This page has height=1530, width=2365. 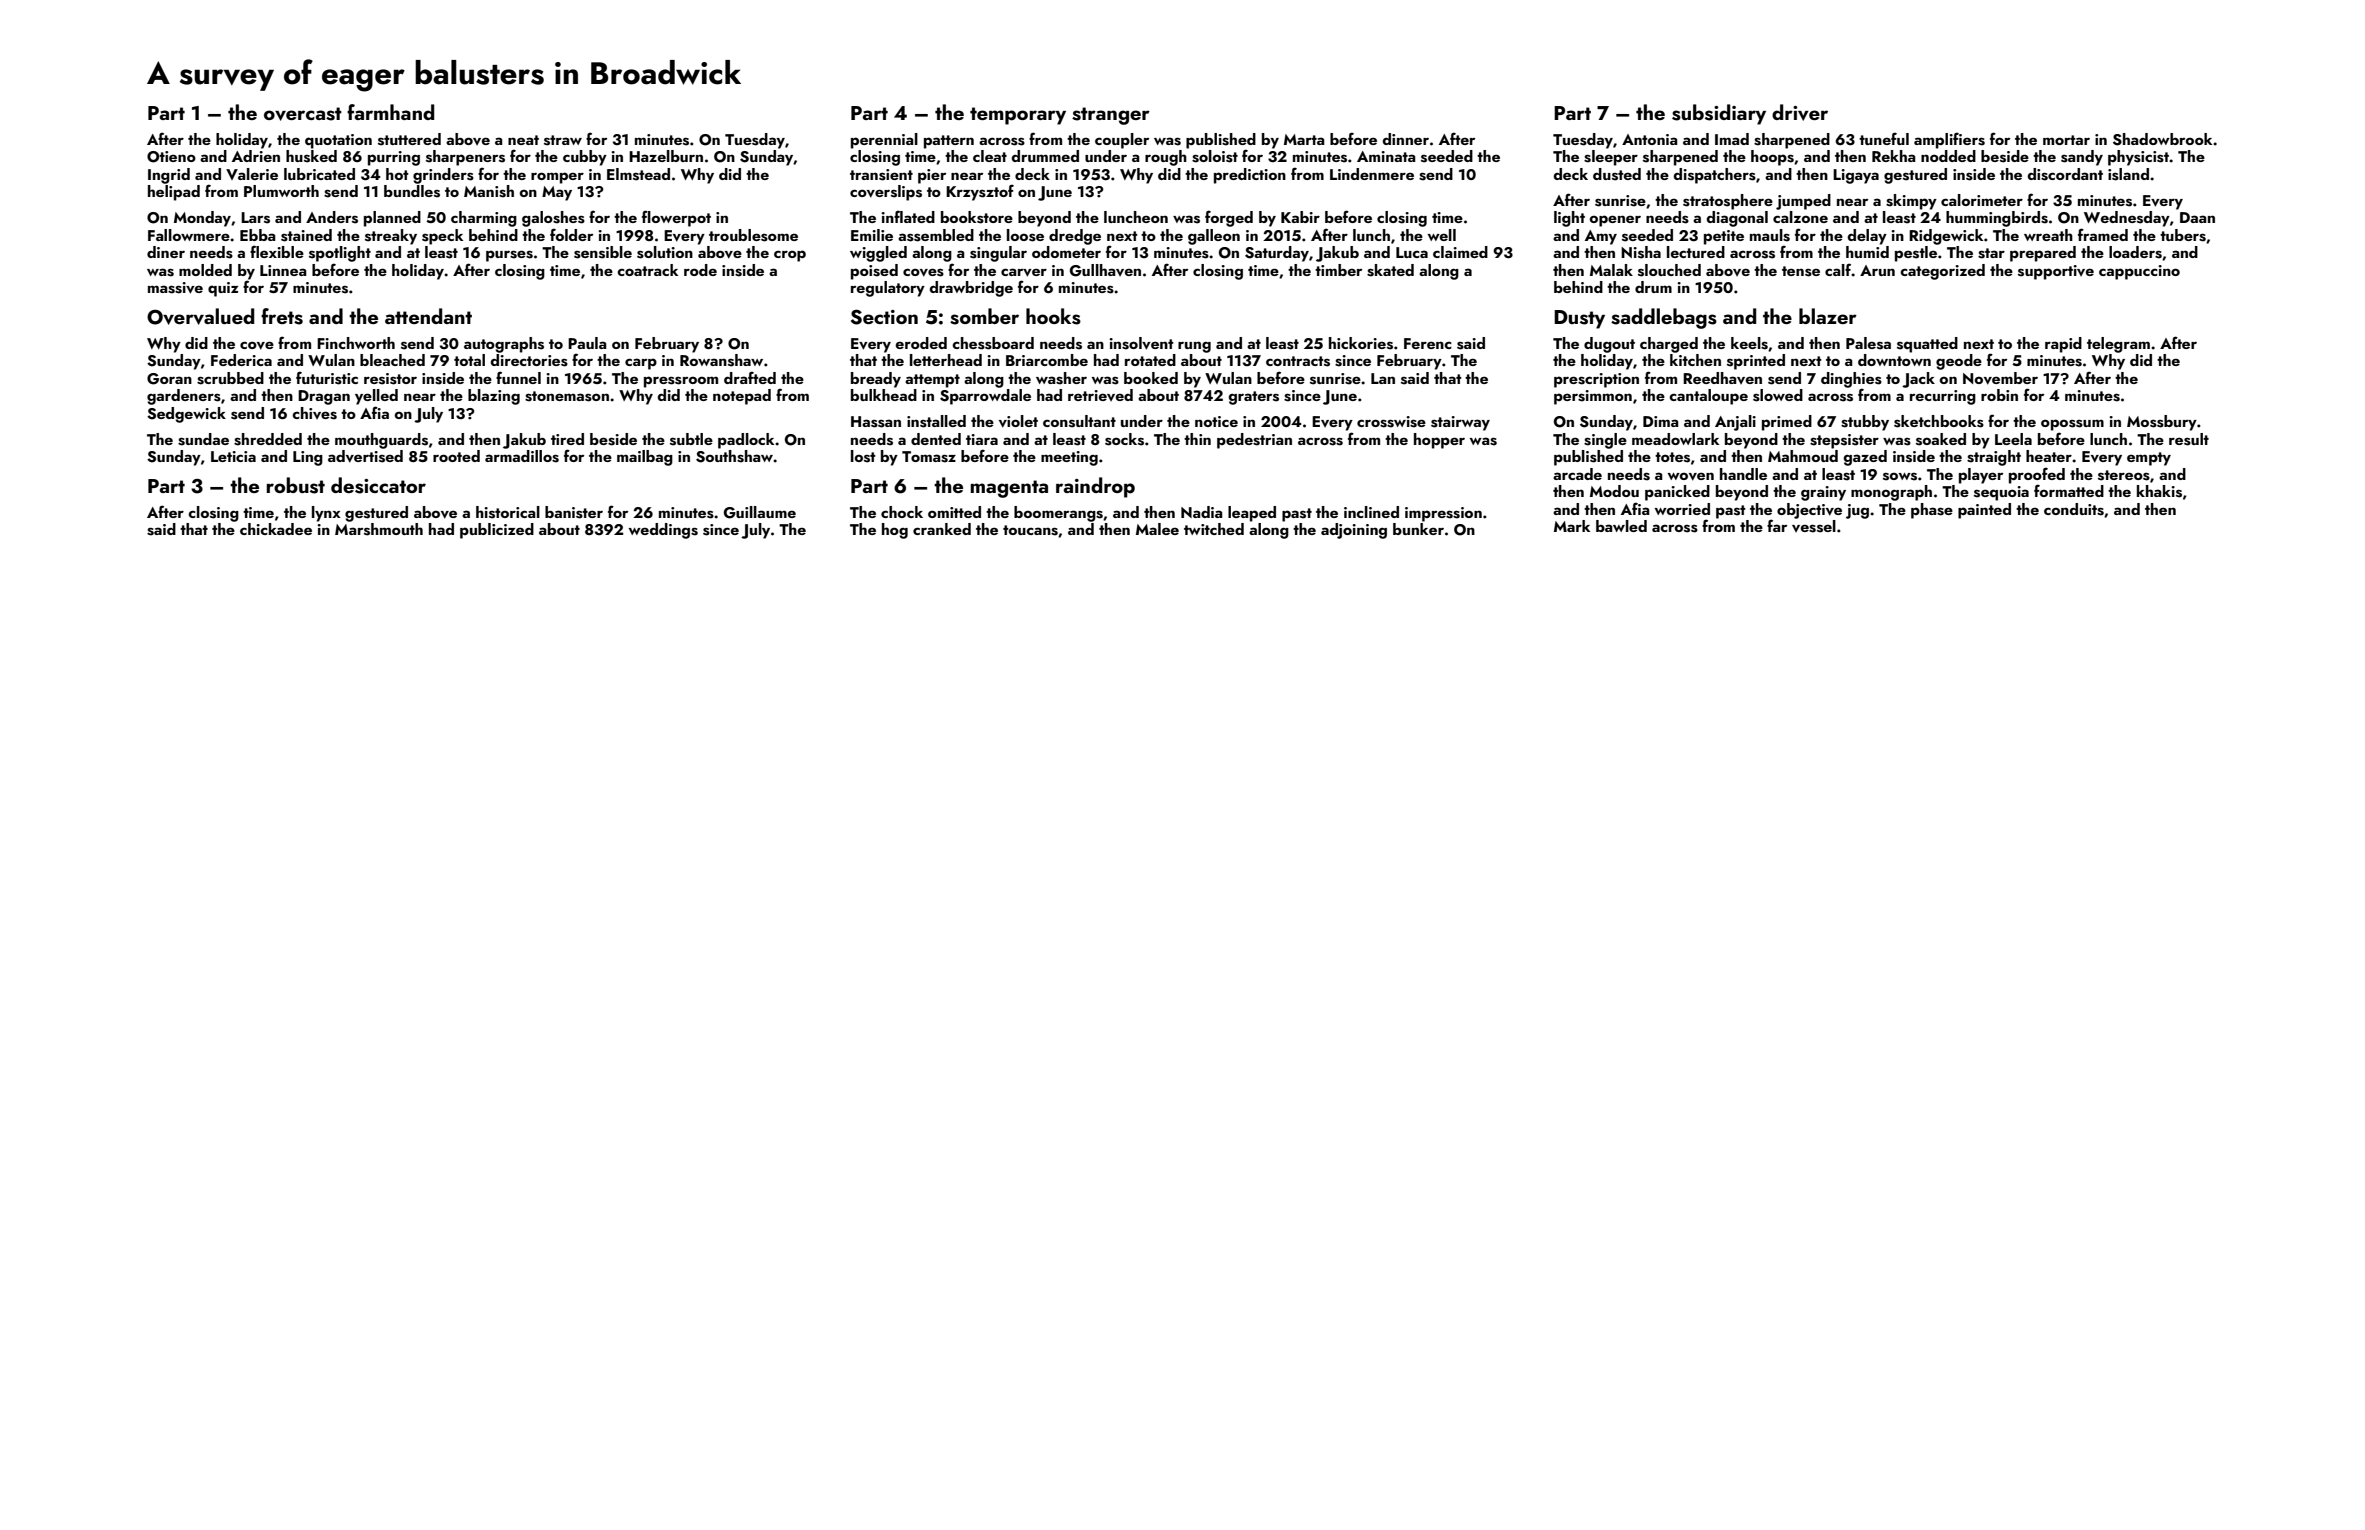 What do you see at coordinates (1939, 421) in the page?
I see `sketchbooks` at bounding box center [1939, 421].
